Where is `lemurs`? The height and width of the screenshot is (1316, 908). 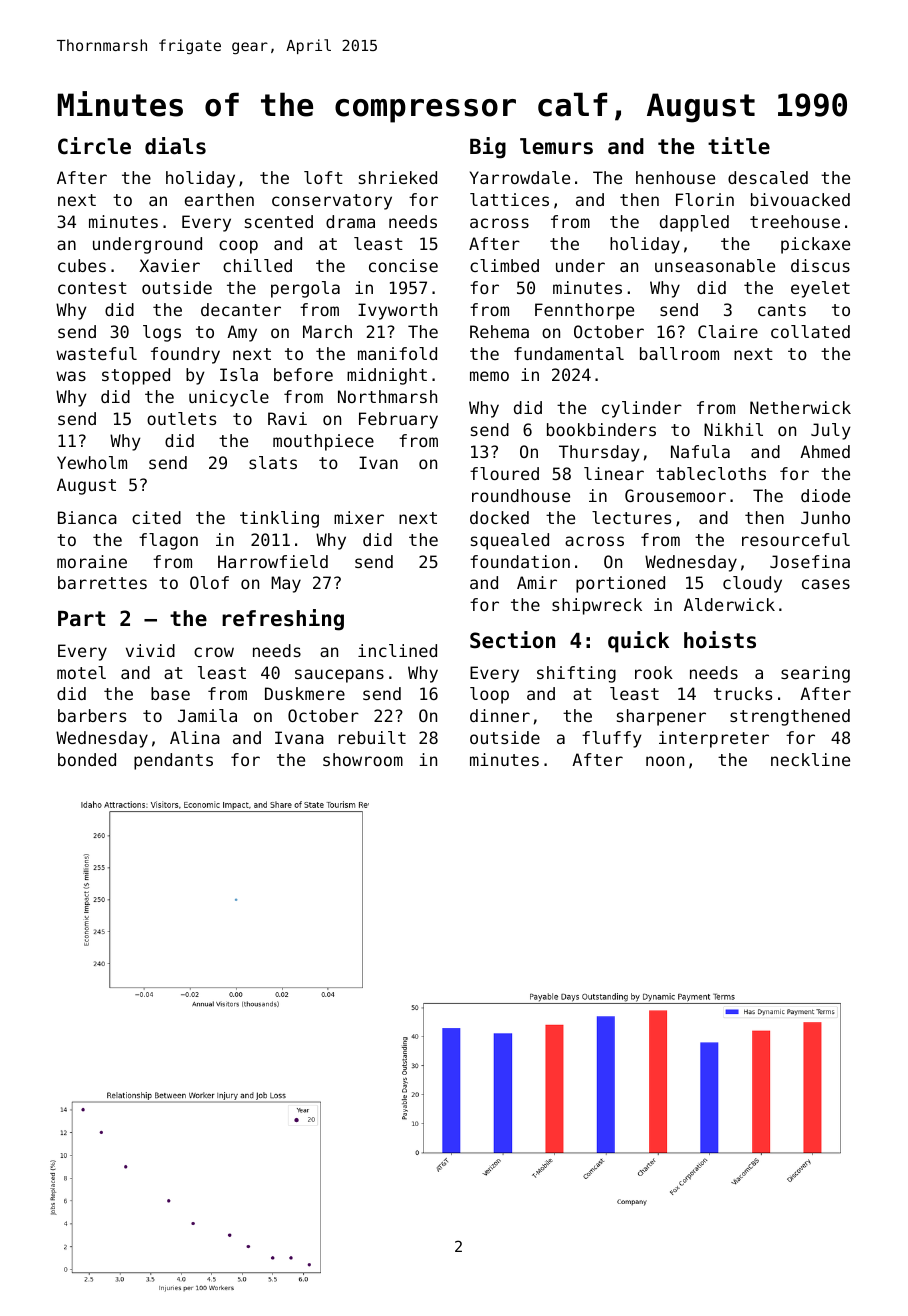
lemurs is located at coordinates (556, 146).
